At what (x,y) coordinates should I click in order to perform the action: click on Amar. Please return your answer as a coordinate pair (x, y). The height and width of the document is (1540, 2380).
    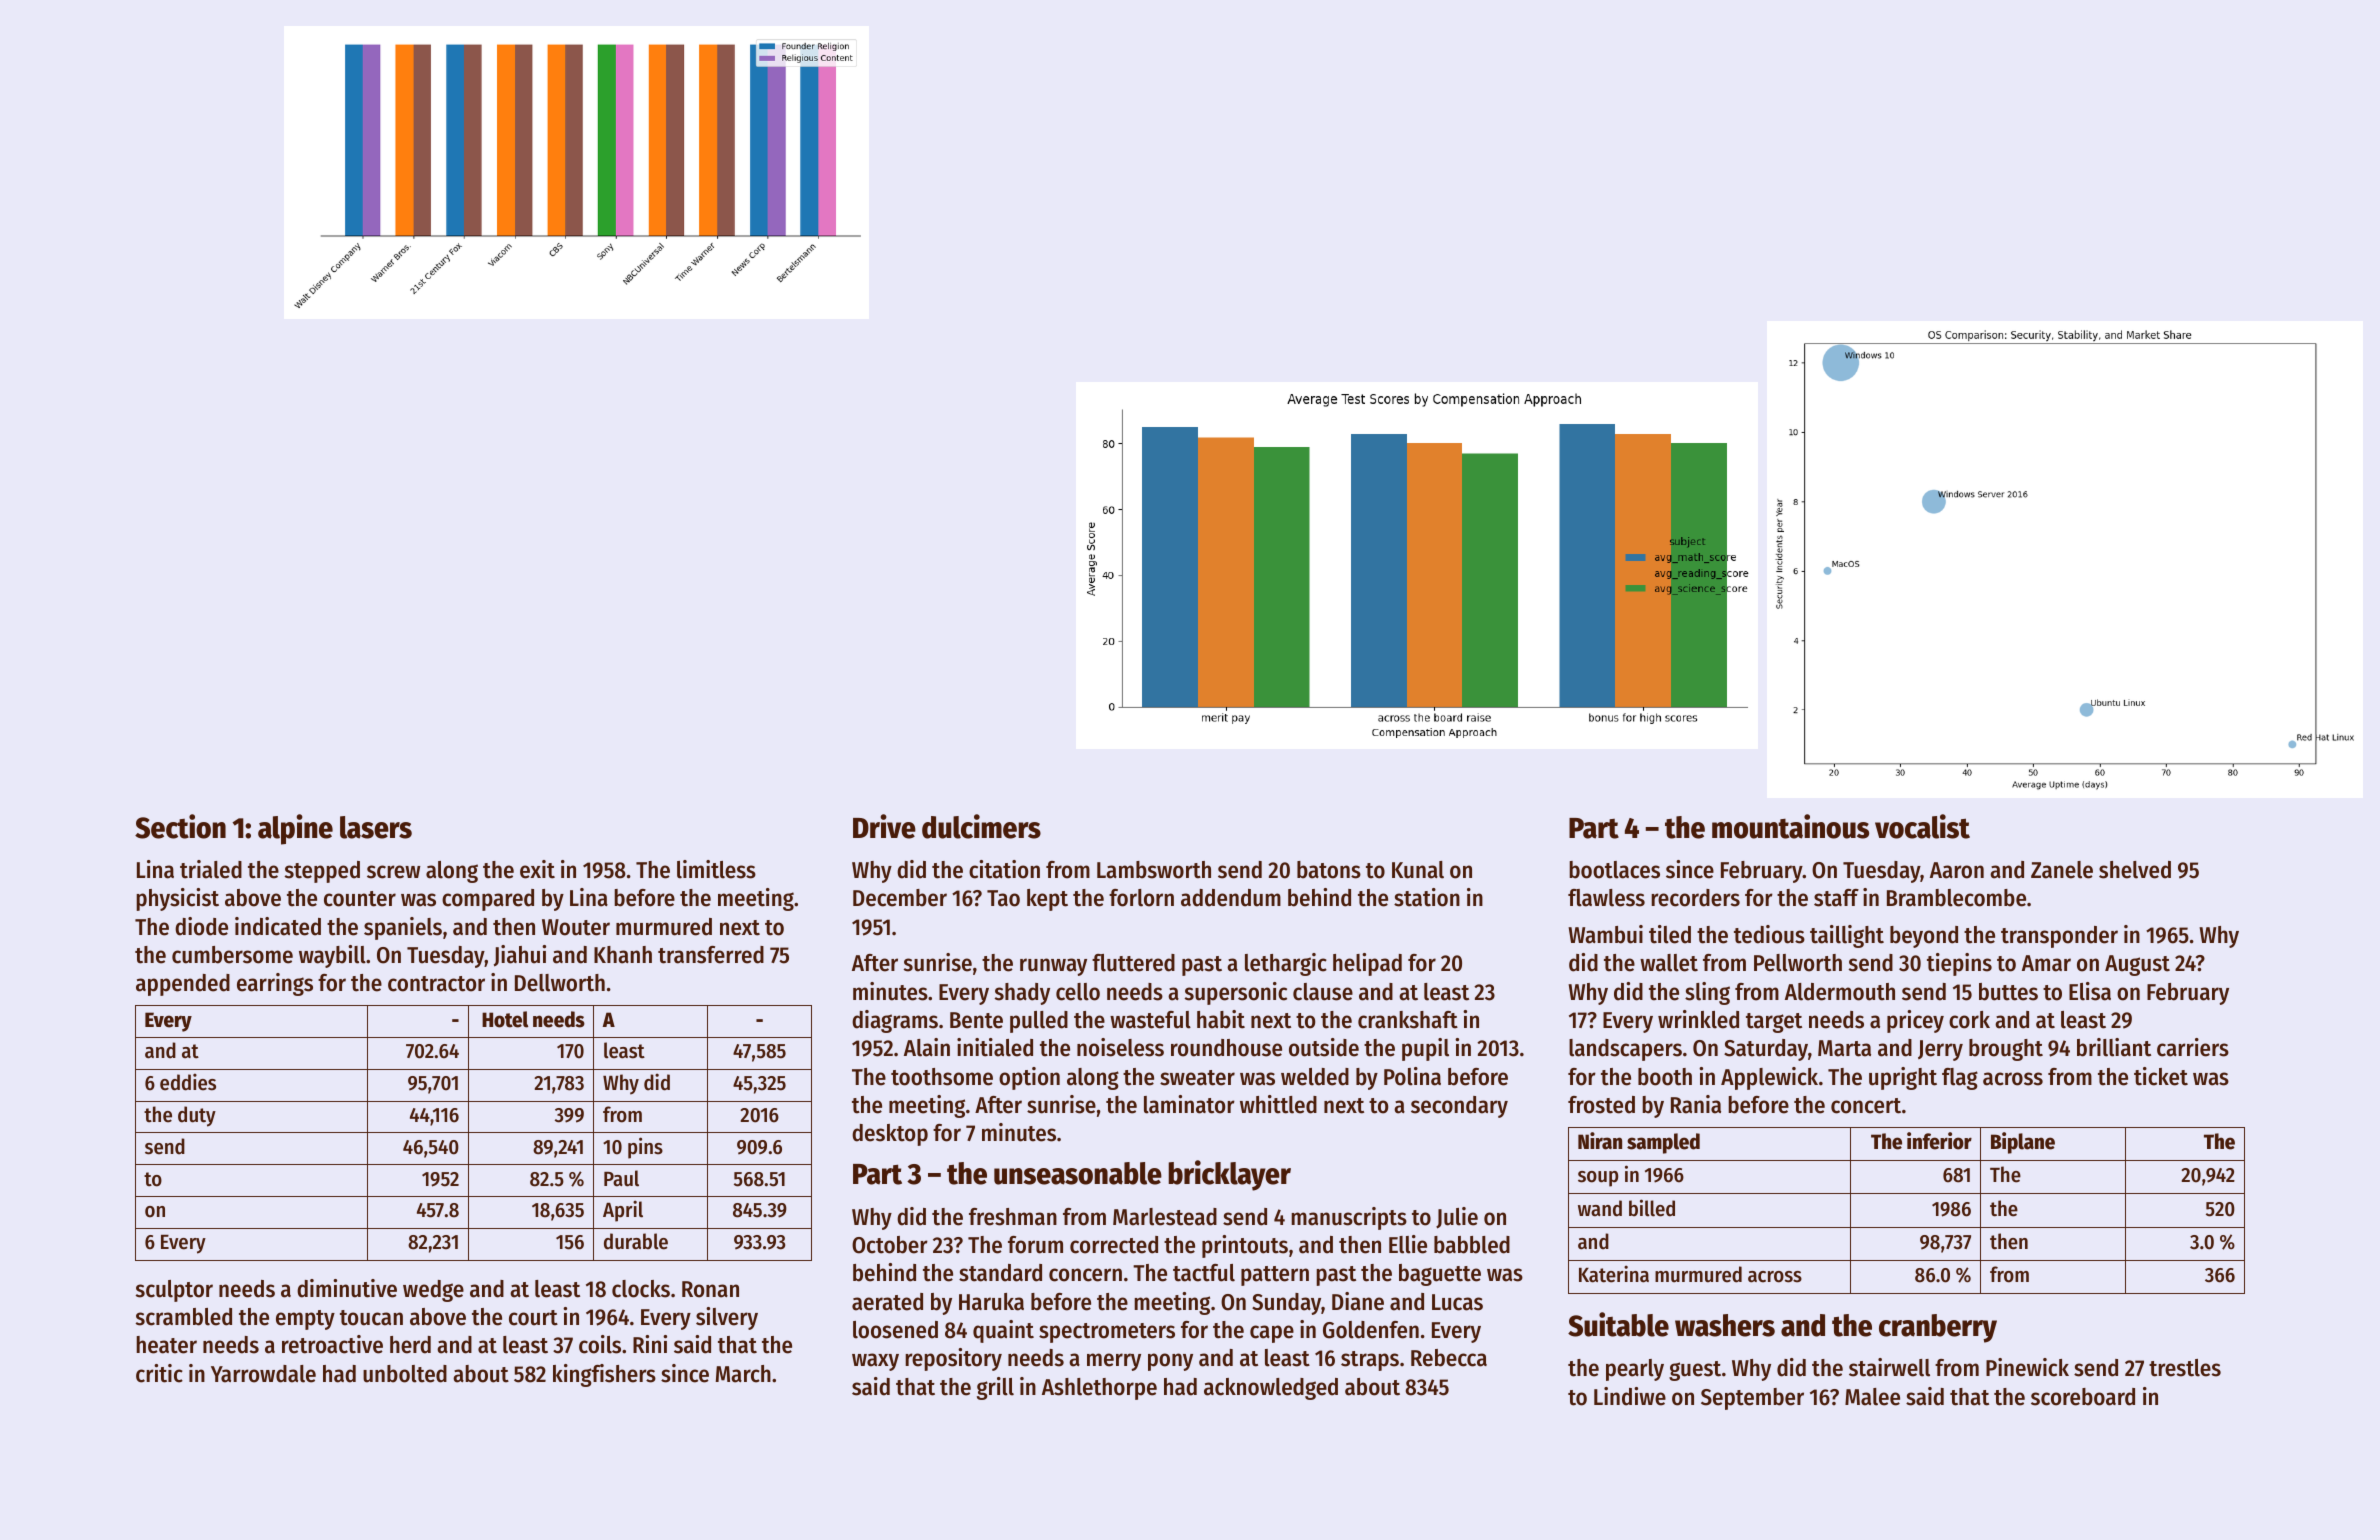
    Looking at the image, I should click on (2046, 963).
